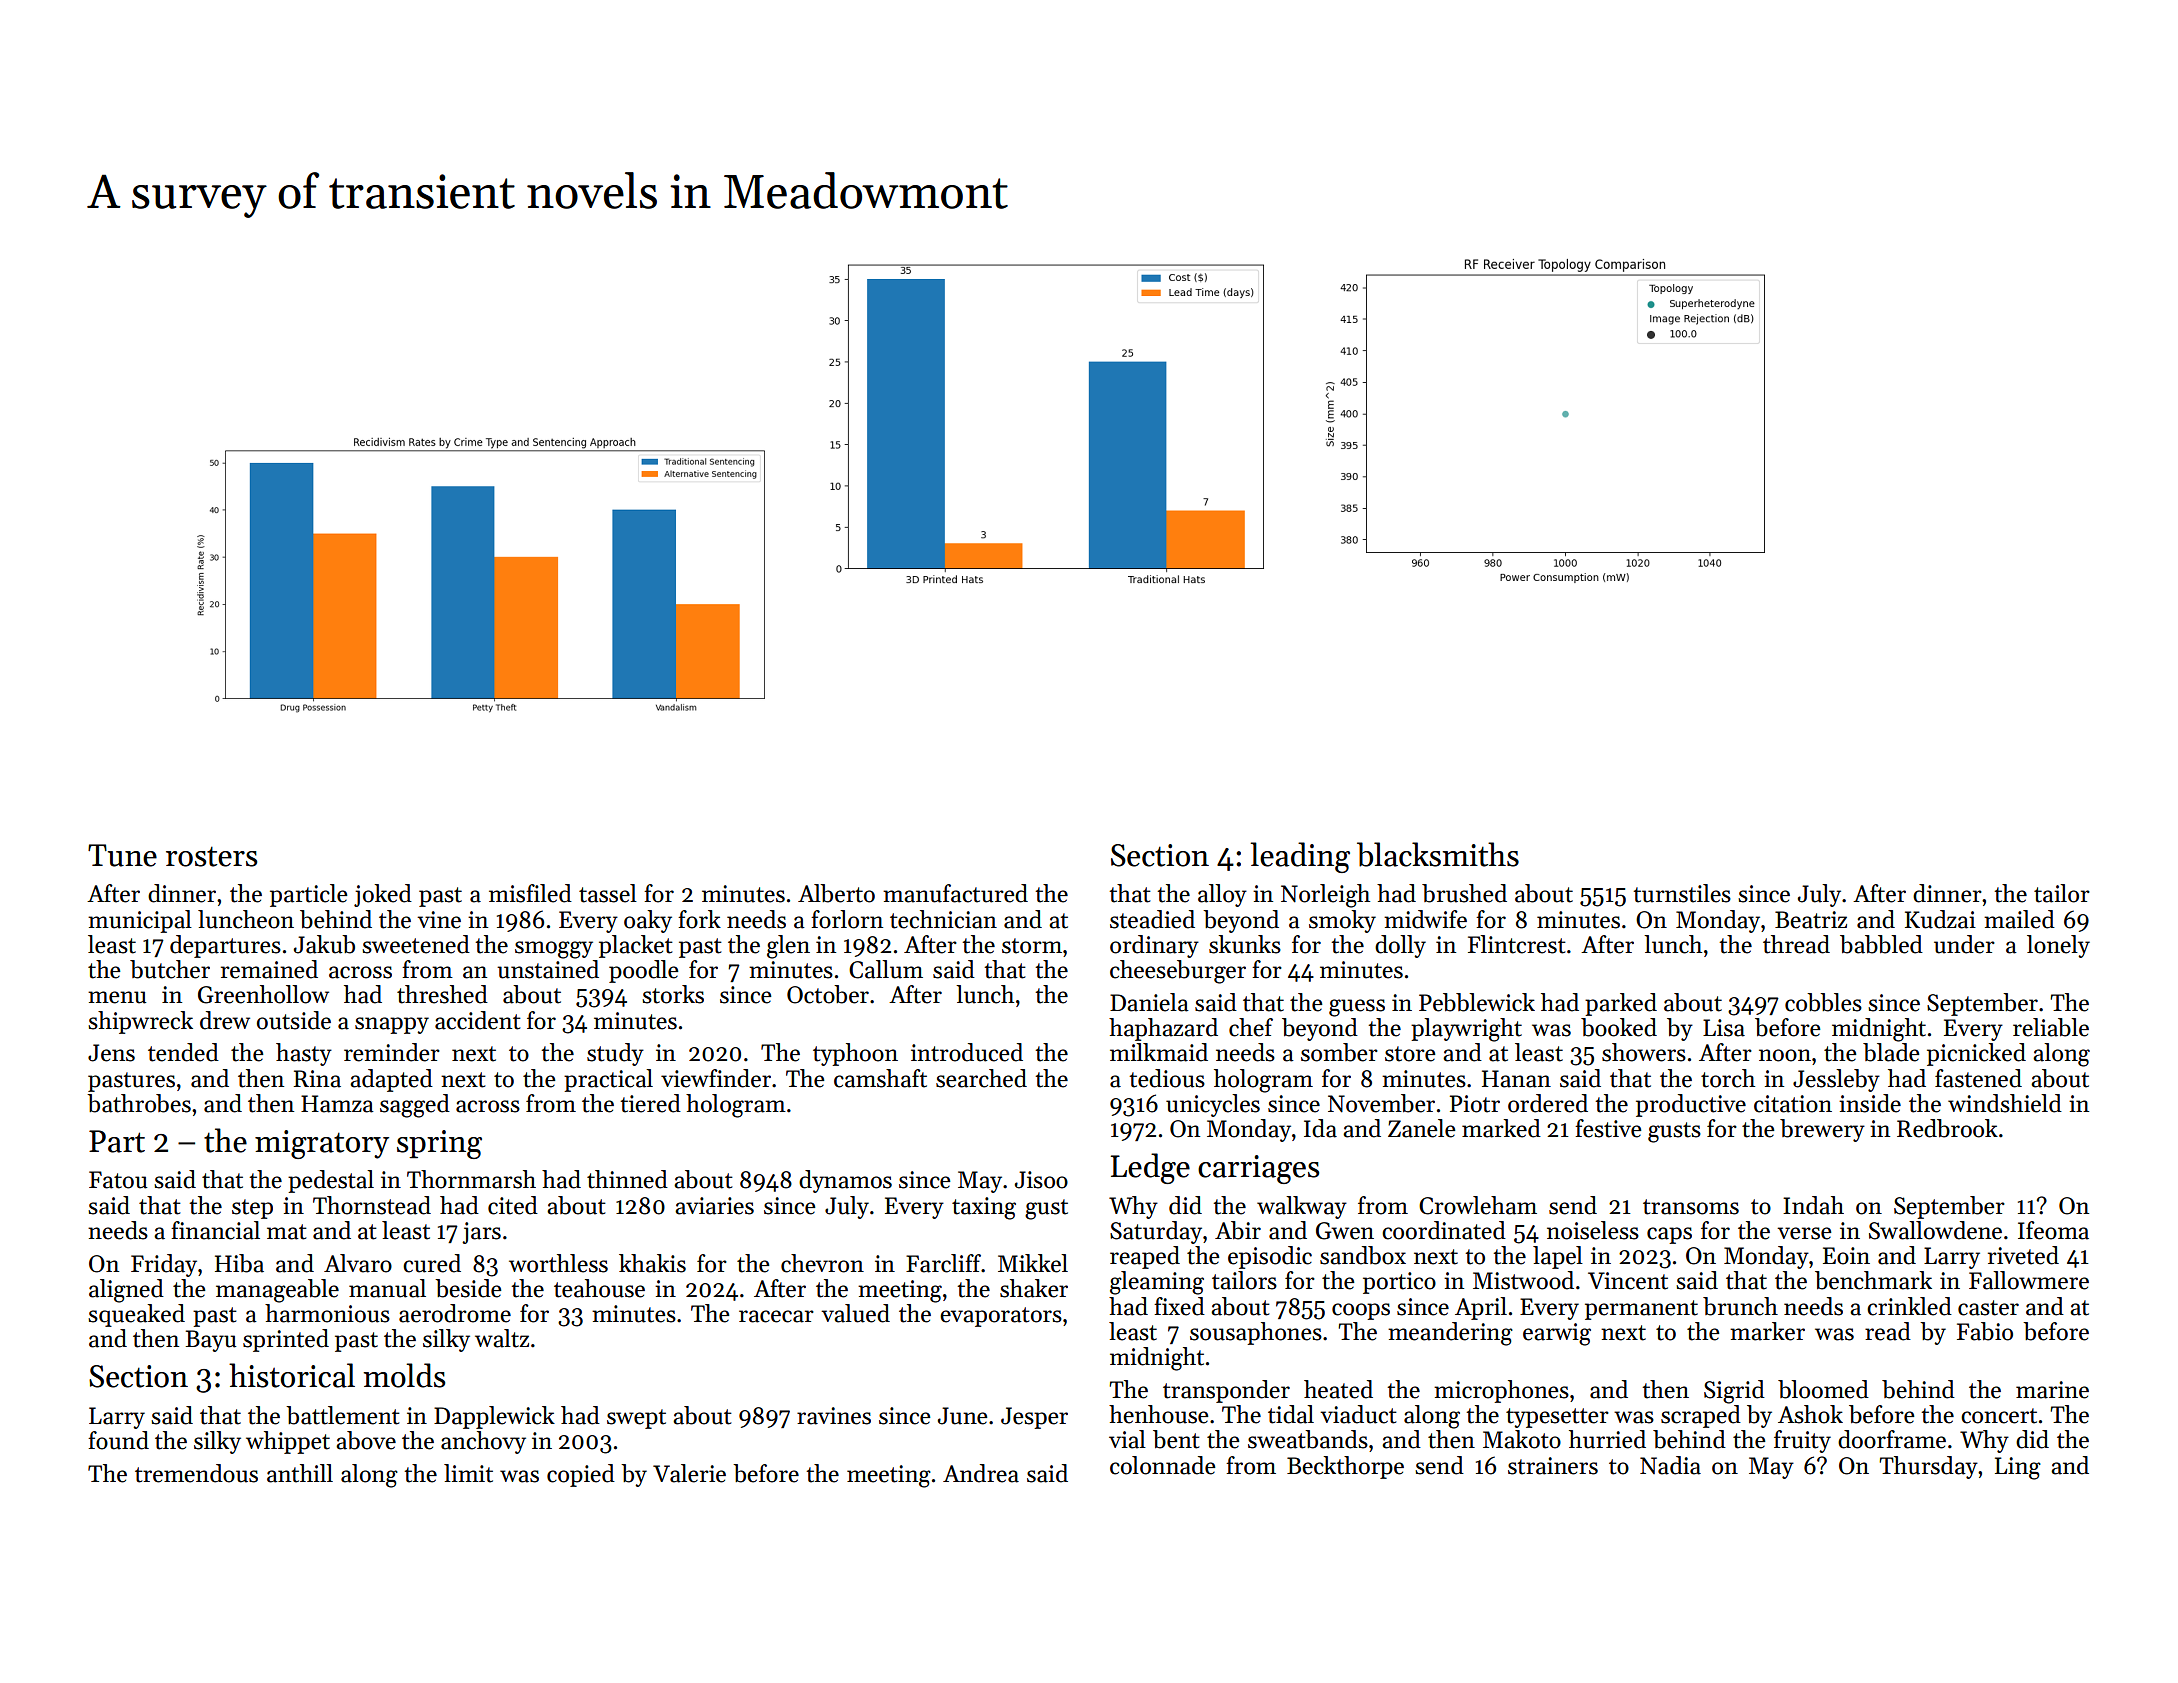  Describe the element at coordinates (1258, 1169) in the image. I see `carriages` at that location.
